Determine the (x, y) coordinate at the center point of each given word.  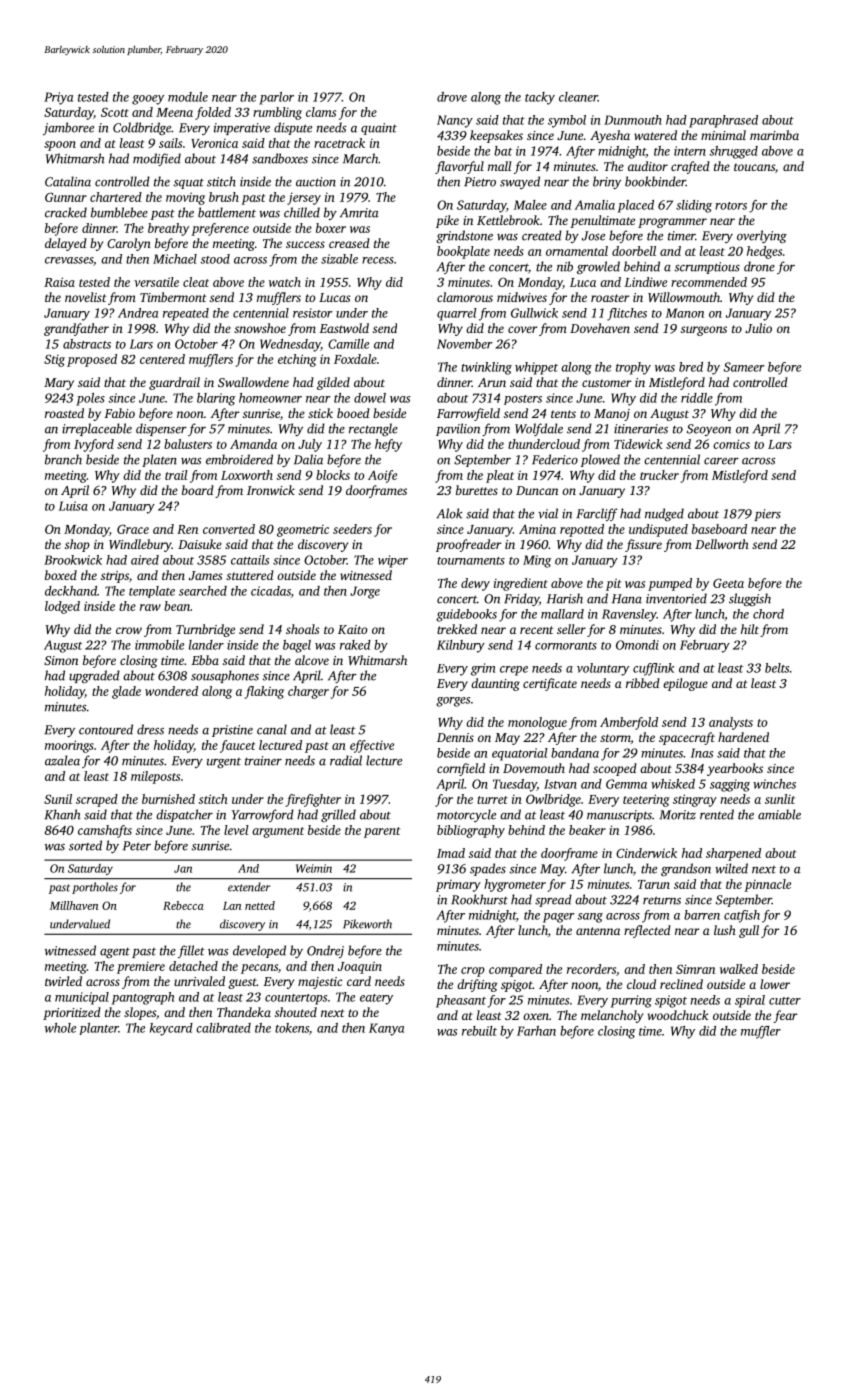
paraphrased (723, 121)
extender (249, 887)
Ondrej (325, 951)
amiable (779, 814)
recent (537, 630)
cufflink (653, 669)
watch (285, 282)
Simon (61, 660)
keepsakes (496, 136)
